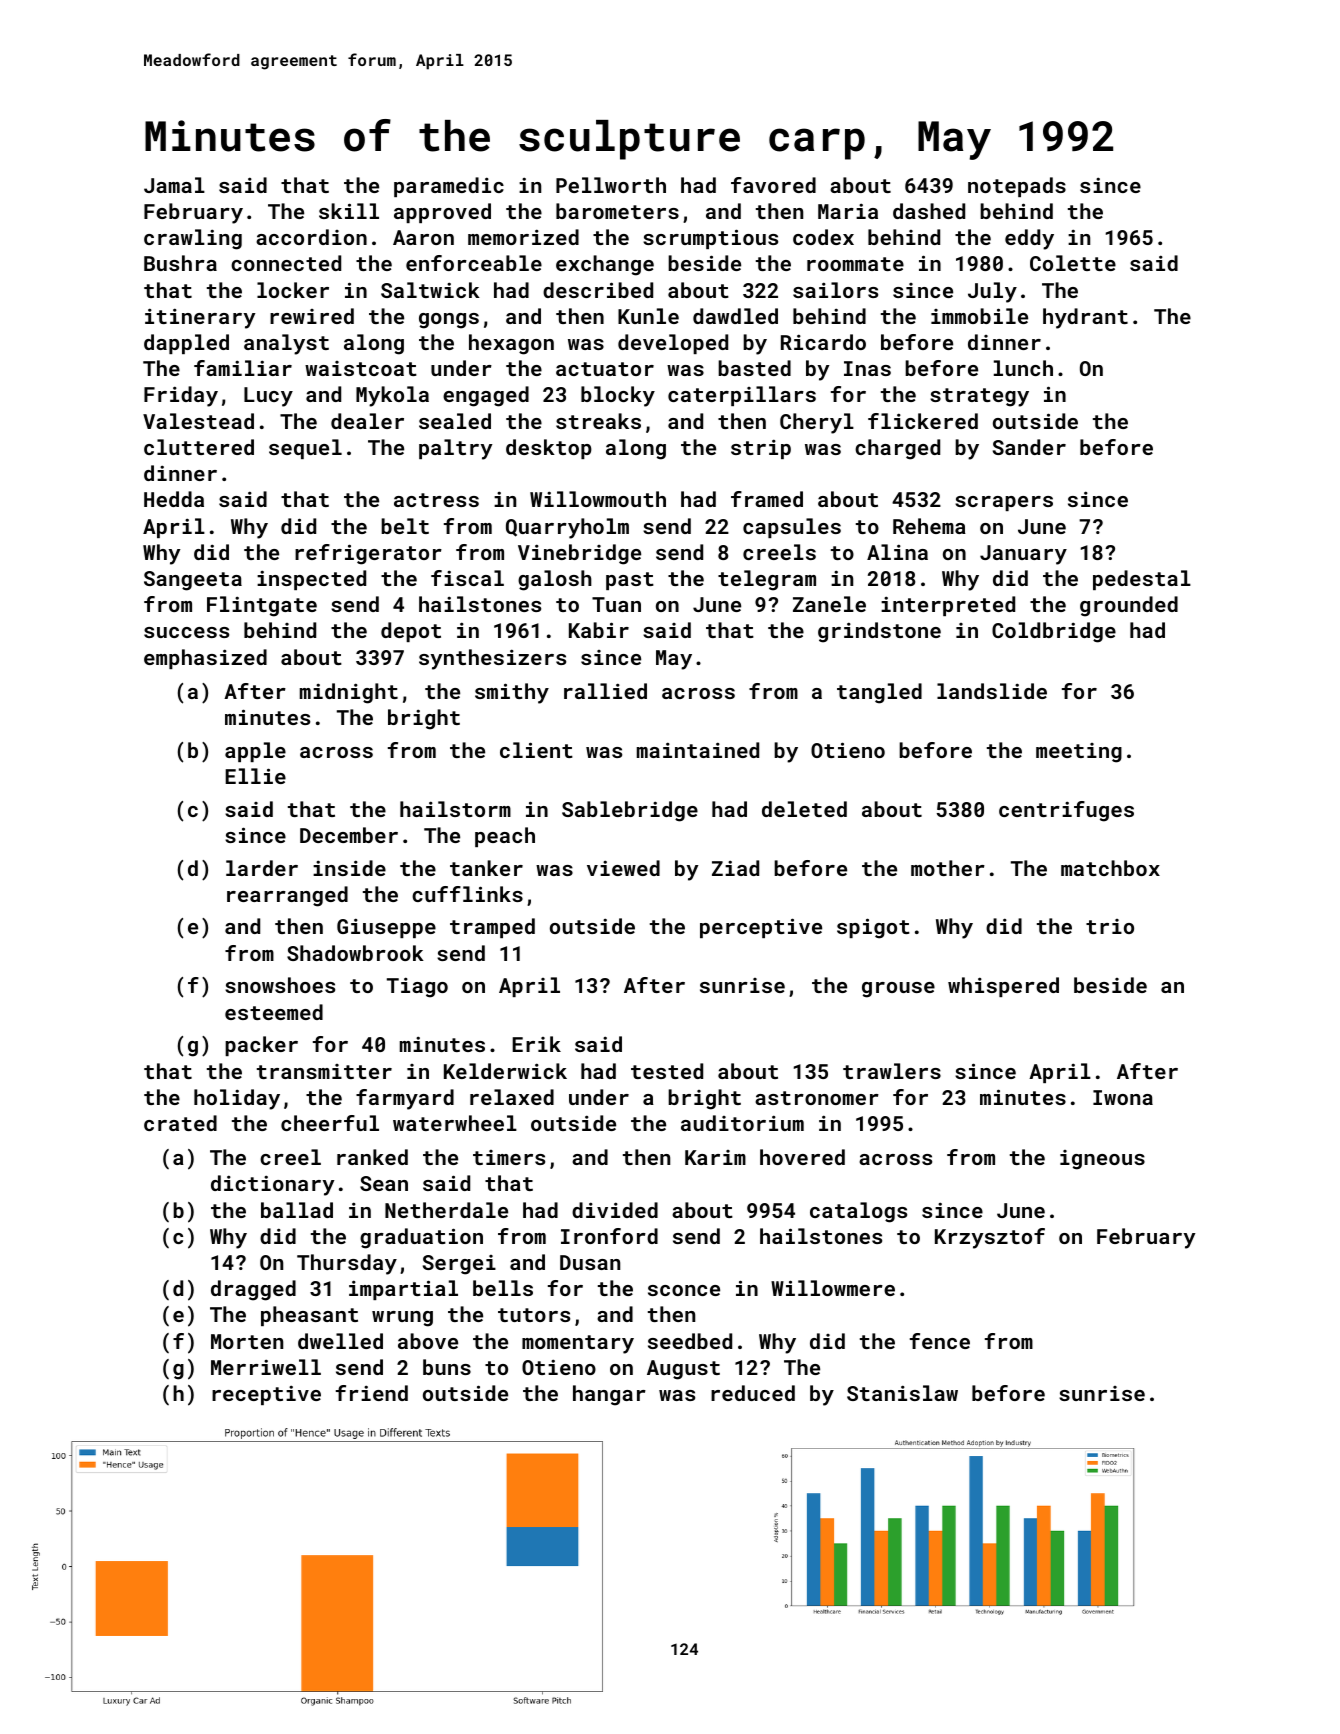 The height and width of the document is (1734, 1340). I want to click on receptive, so click(266, 1395).
